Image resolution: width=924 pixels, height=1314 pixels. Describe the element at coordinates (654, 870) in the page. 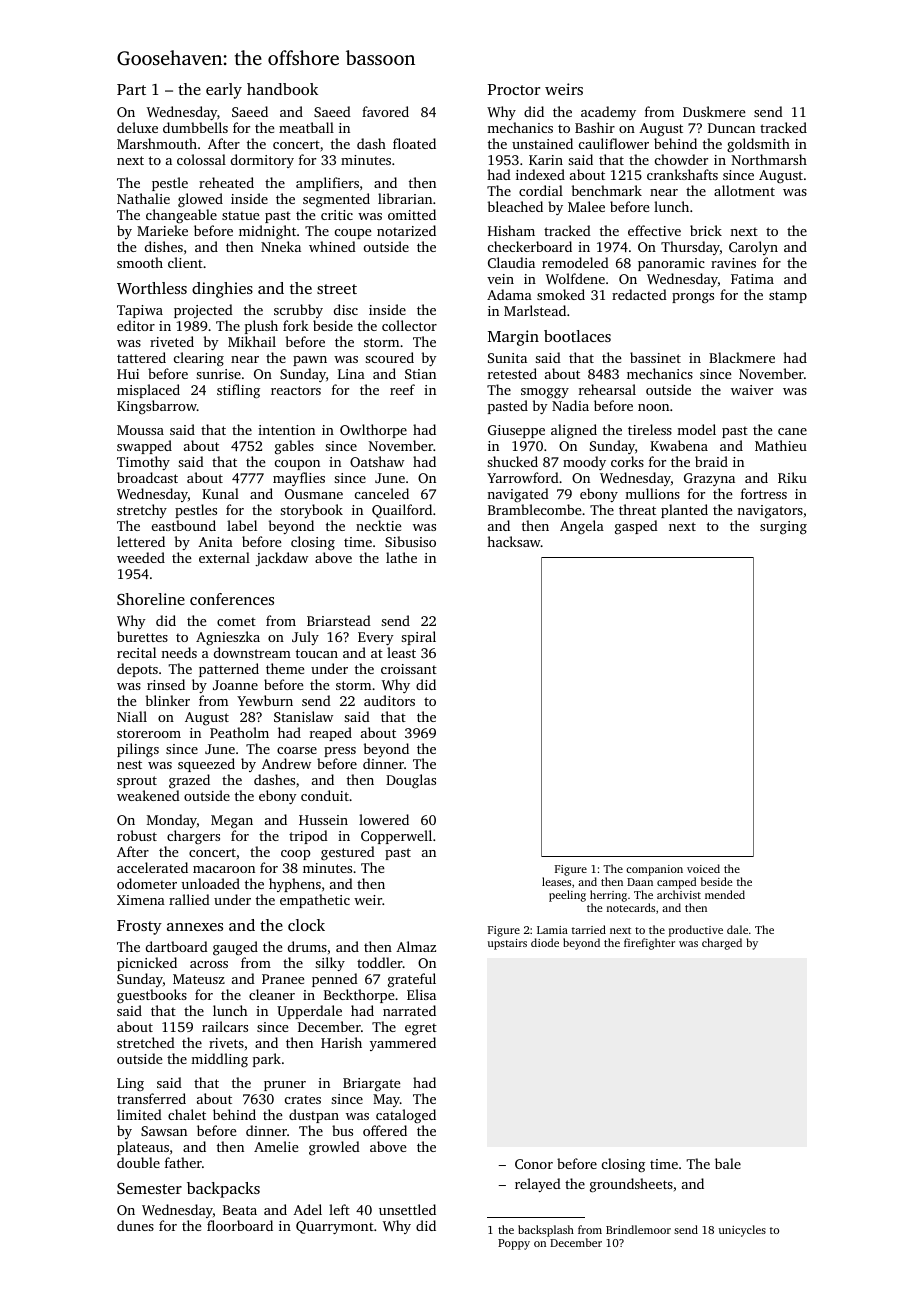

I see `companion` at that location.
